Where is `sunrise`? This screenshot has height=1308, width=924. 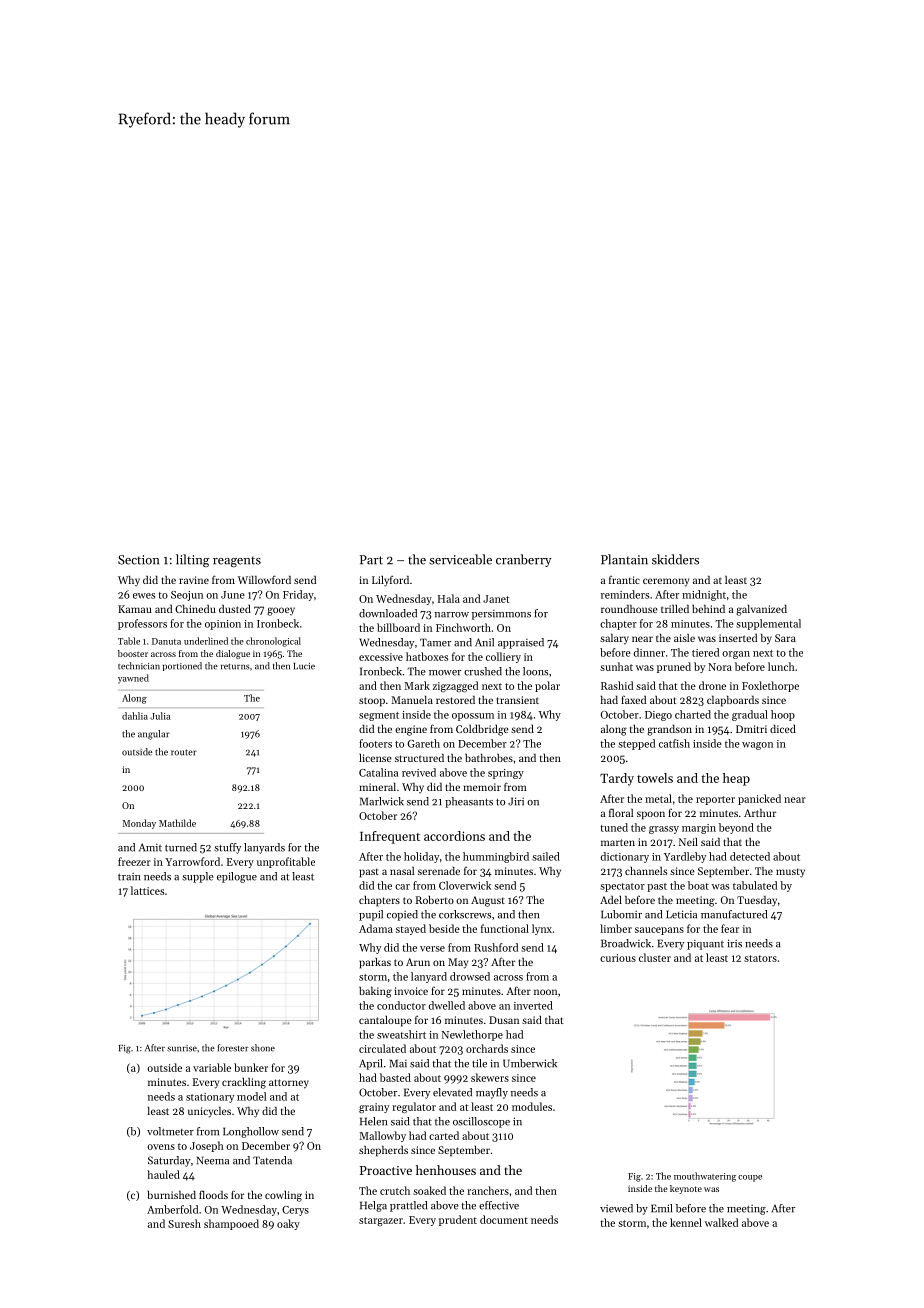
sunrise is located at coordinates (182, 1048).
